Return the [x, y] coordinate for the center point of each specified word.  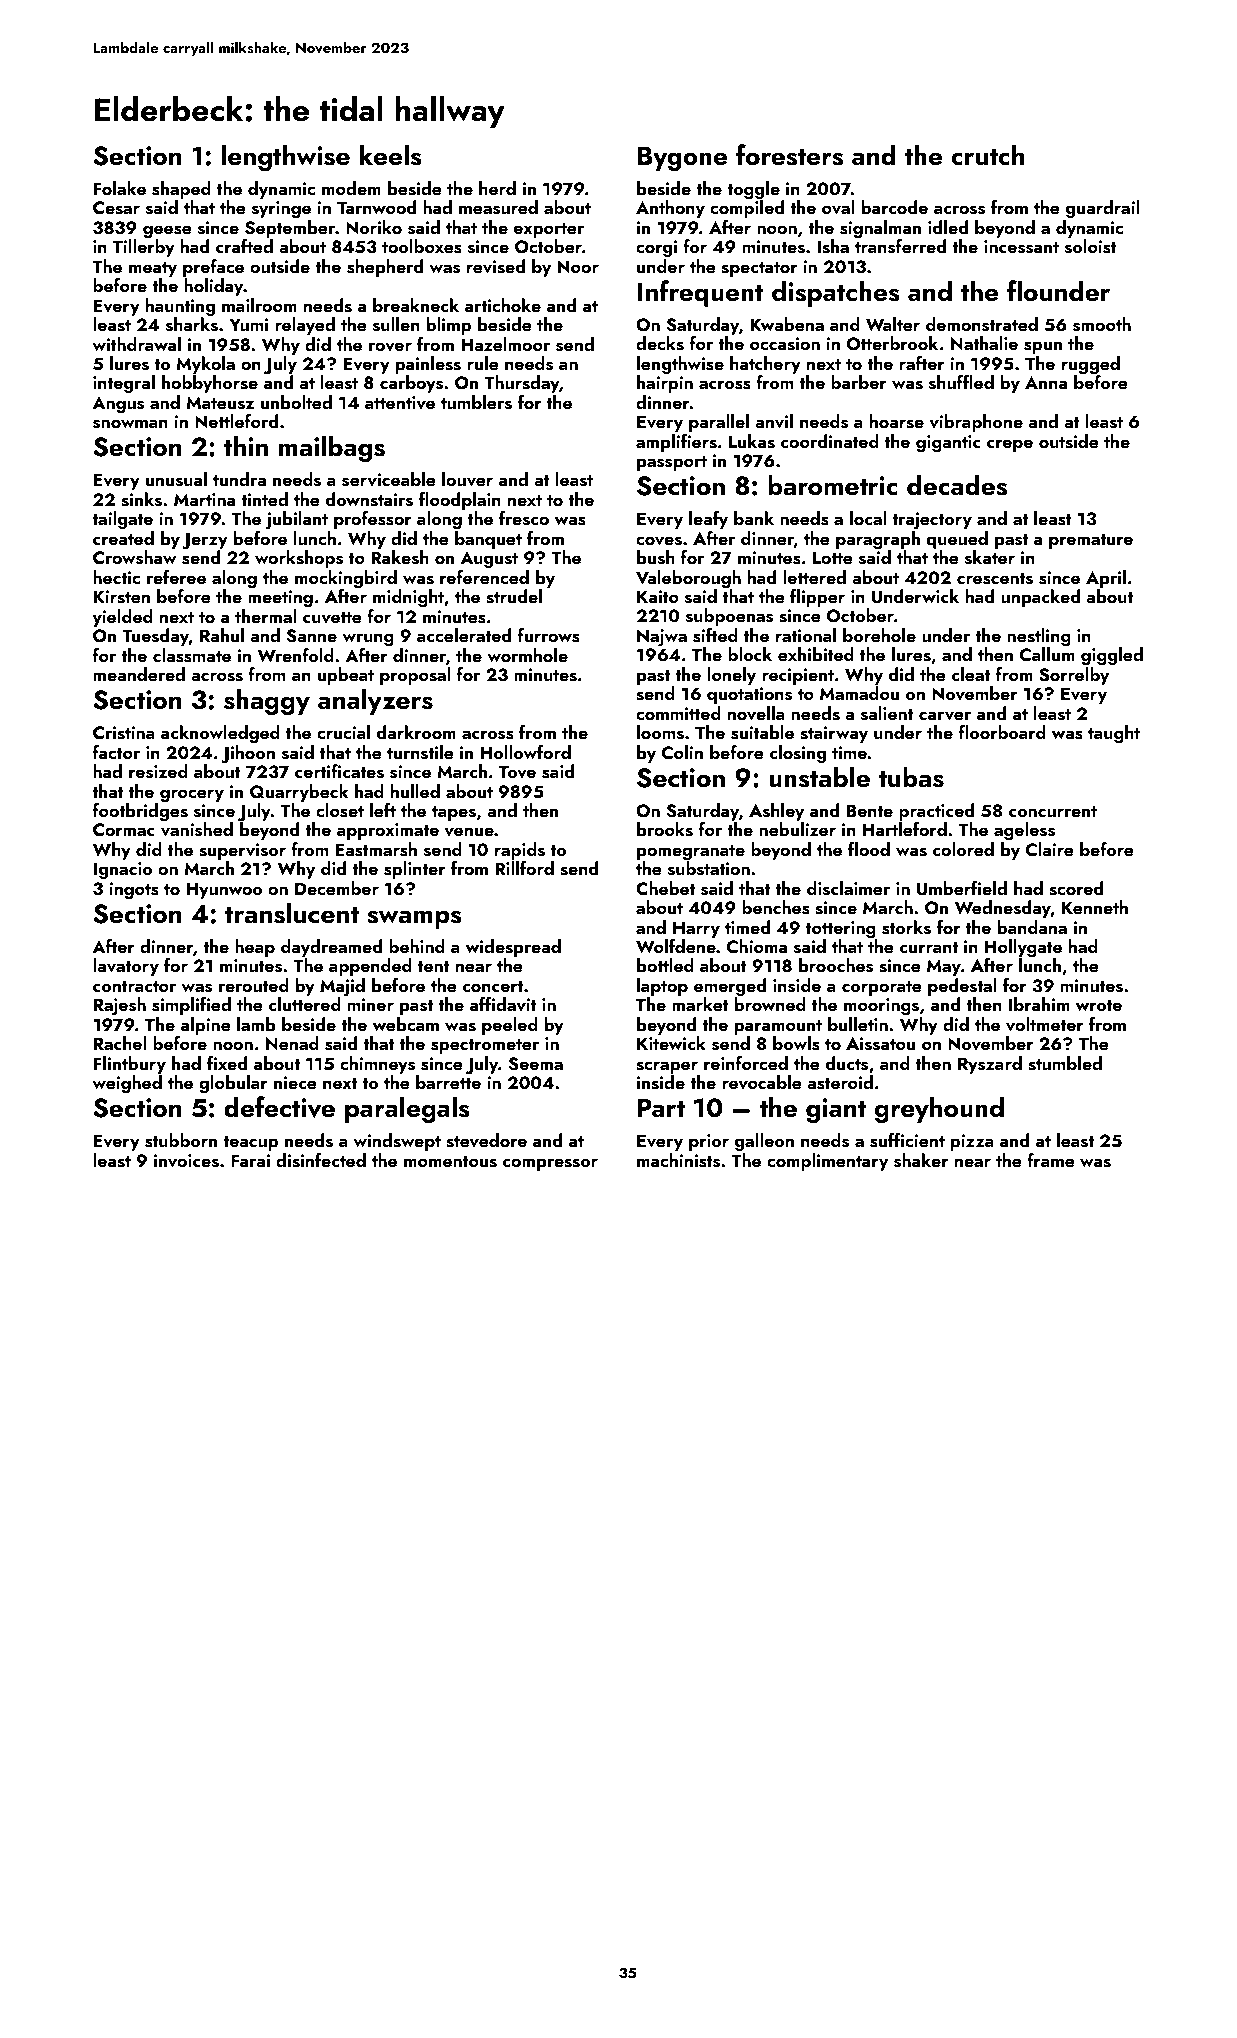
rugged [1091, 365]
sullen [396, 324]
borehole [879, 635]
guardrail [1102, 209]
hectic [116, 577]
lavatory [126, 967]
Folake [120, 188]
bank [754, 518]
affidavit [503, 1004]
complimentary [827, 1162]
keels [391, 155]
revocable [762, 1082]
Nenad [292, 1043]
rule [483, 363]
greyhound [939, 1110]
